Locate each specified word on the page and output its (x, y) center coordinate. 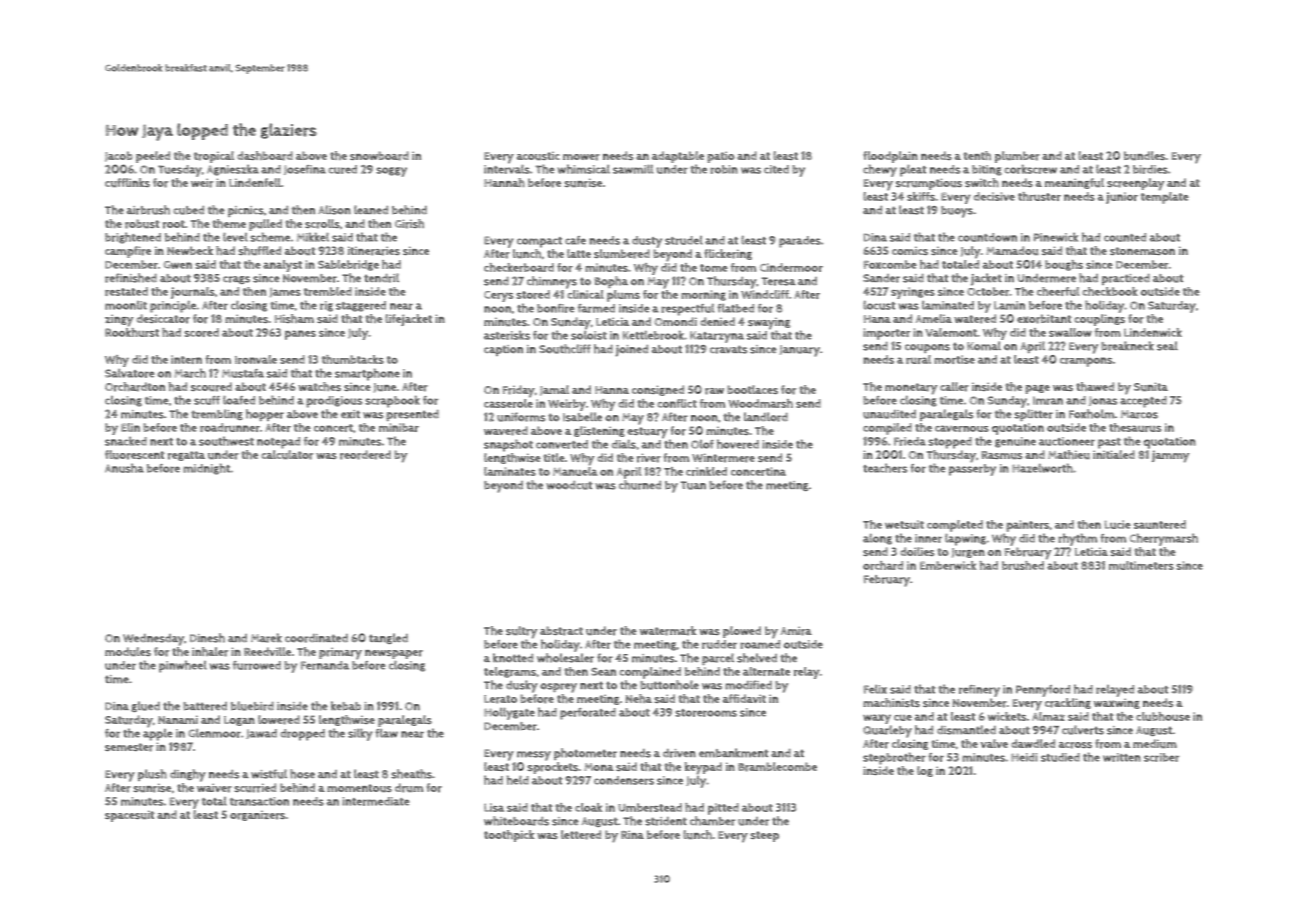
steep (764, 836)
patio (721, 157)
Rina (632, 834)
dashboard (265, 156)
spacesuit (130, 816)
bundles (1144, 155)
